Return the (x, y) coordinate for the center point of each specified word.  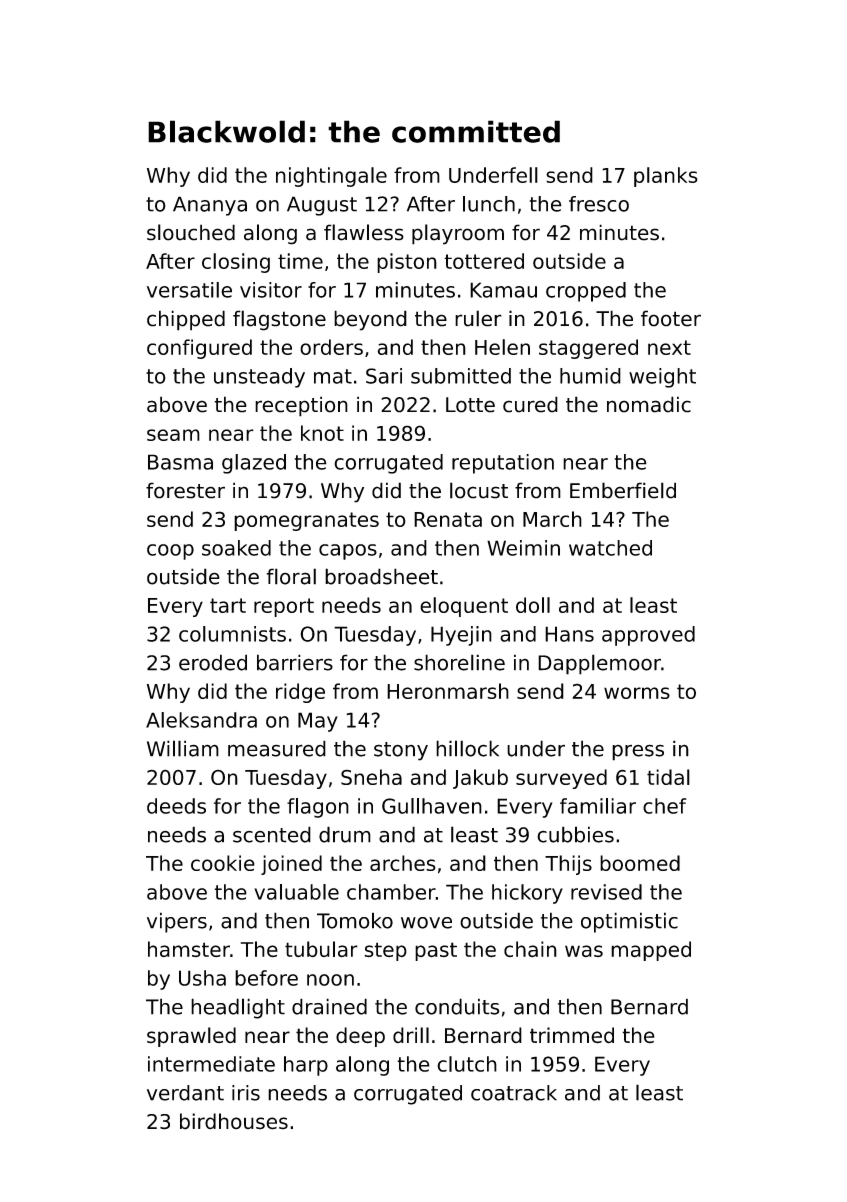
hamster (189, 949)
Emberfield (623, 490)
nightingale (331, 177)
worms (637, 693)
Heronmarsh (448, 691)
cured (530, 404)
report (284, 607)
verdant (185, 1093)
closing (236, 263)
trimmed (572, 1035)
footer (671, 318)
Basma (180, 462)
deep (360, 1037)
